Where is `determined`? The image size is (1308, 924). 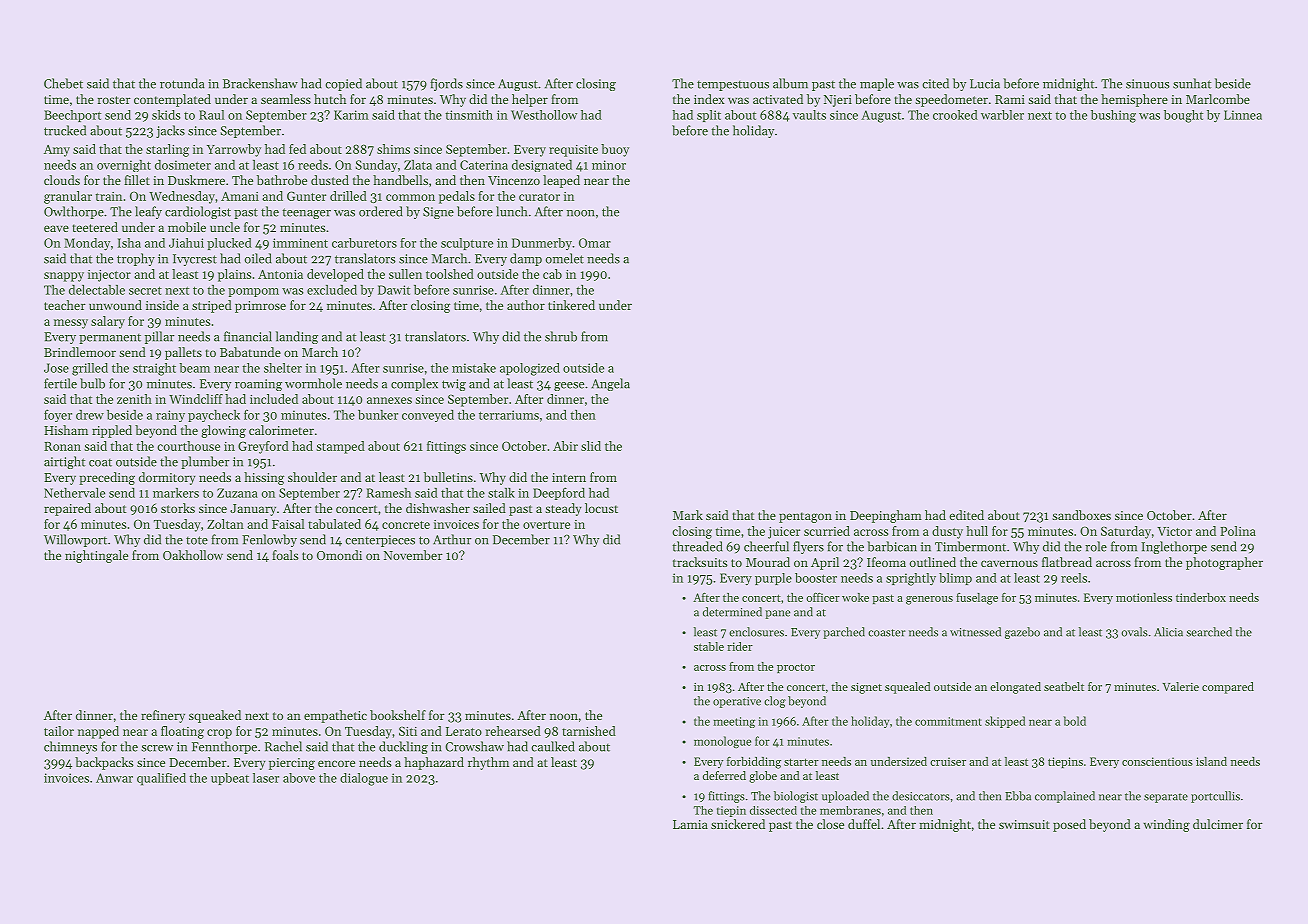
determined is located at coordinates (732, 612).
